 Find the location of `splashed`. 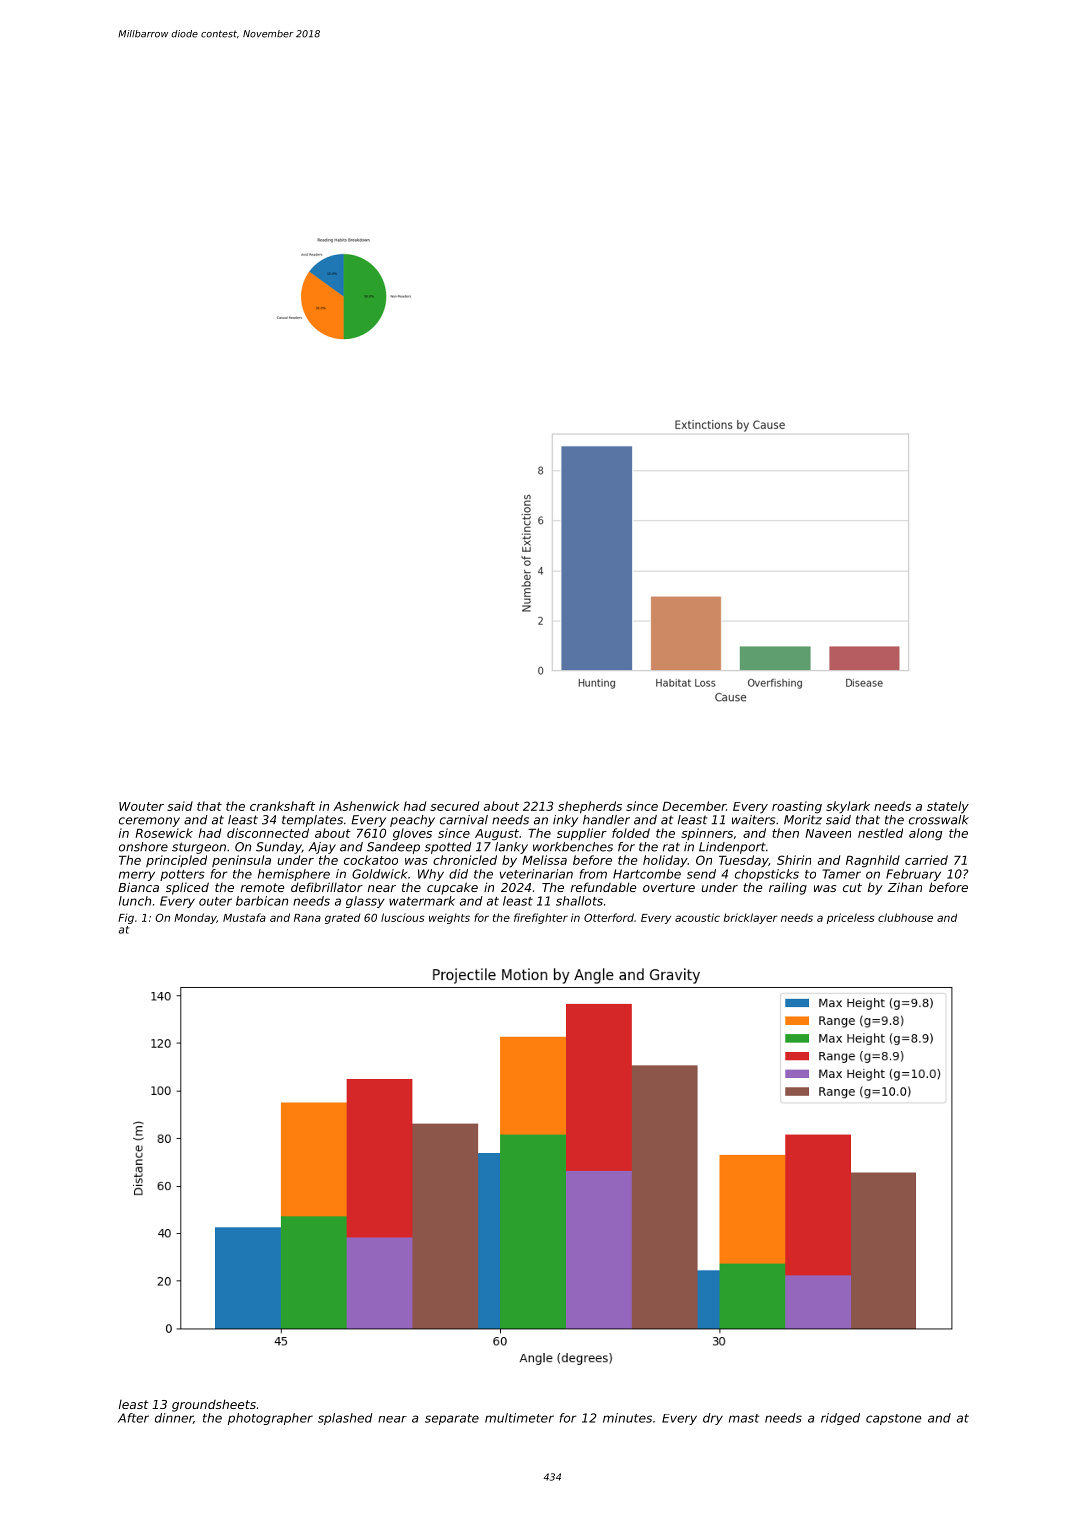

splashed is located at coordinates (345, 1419).
